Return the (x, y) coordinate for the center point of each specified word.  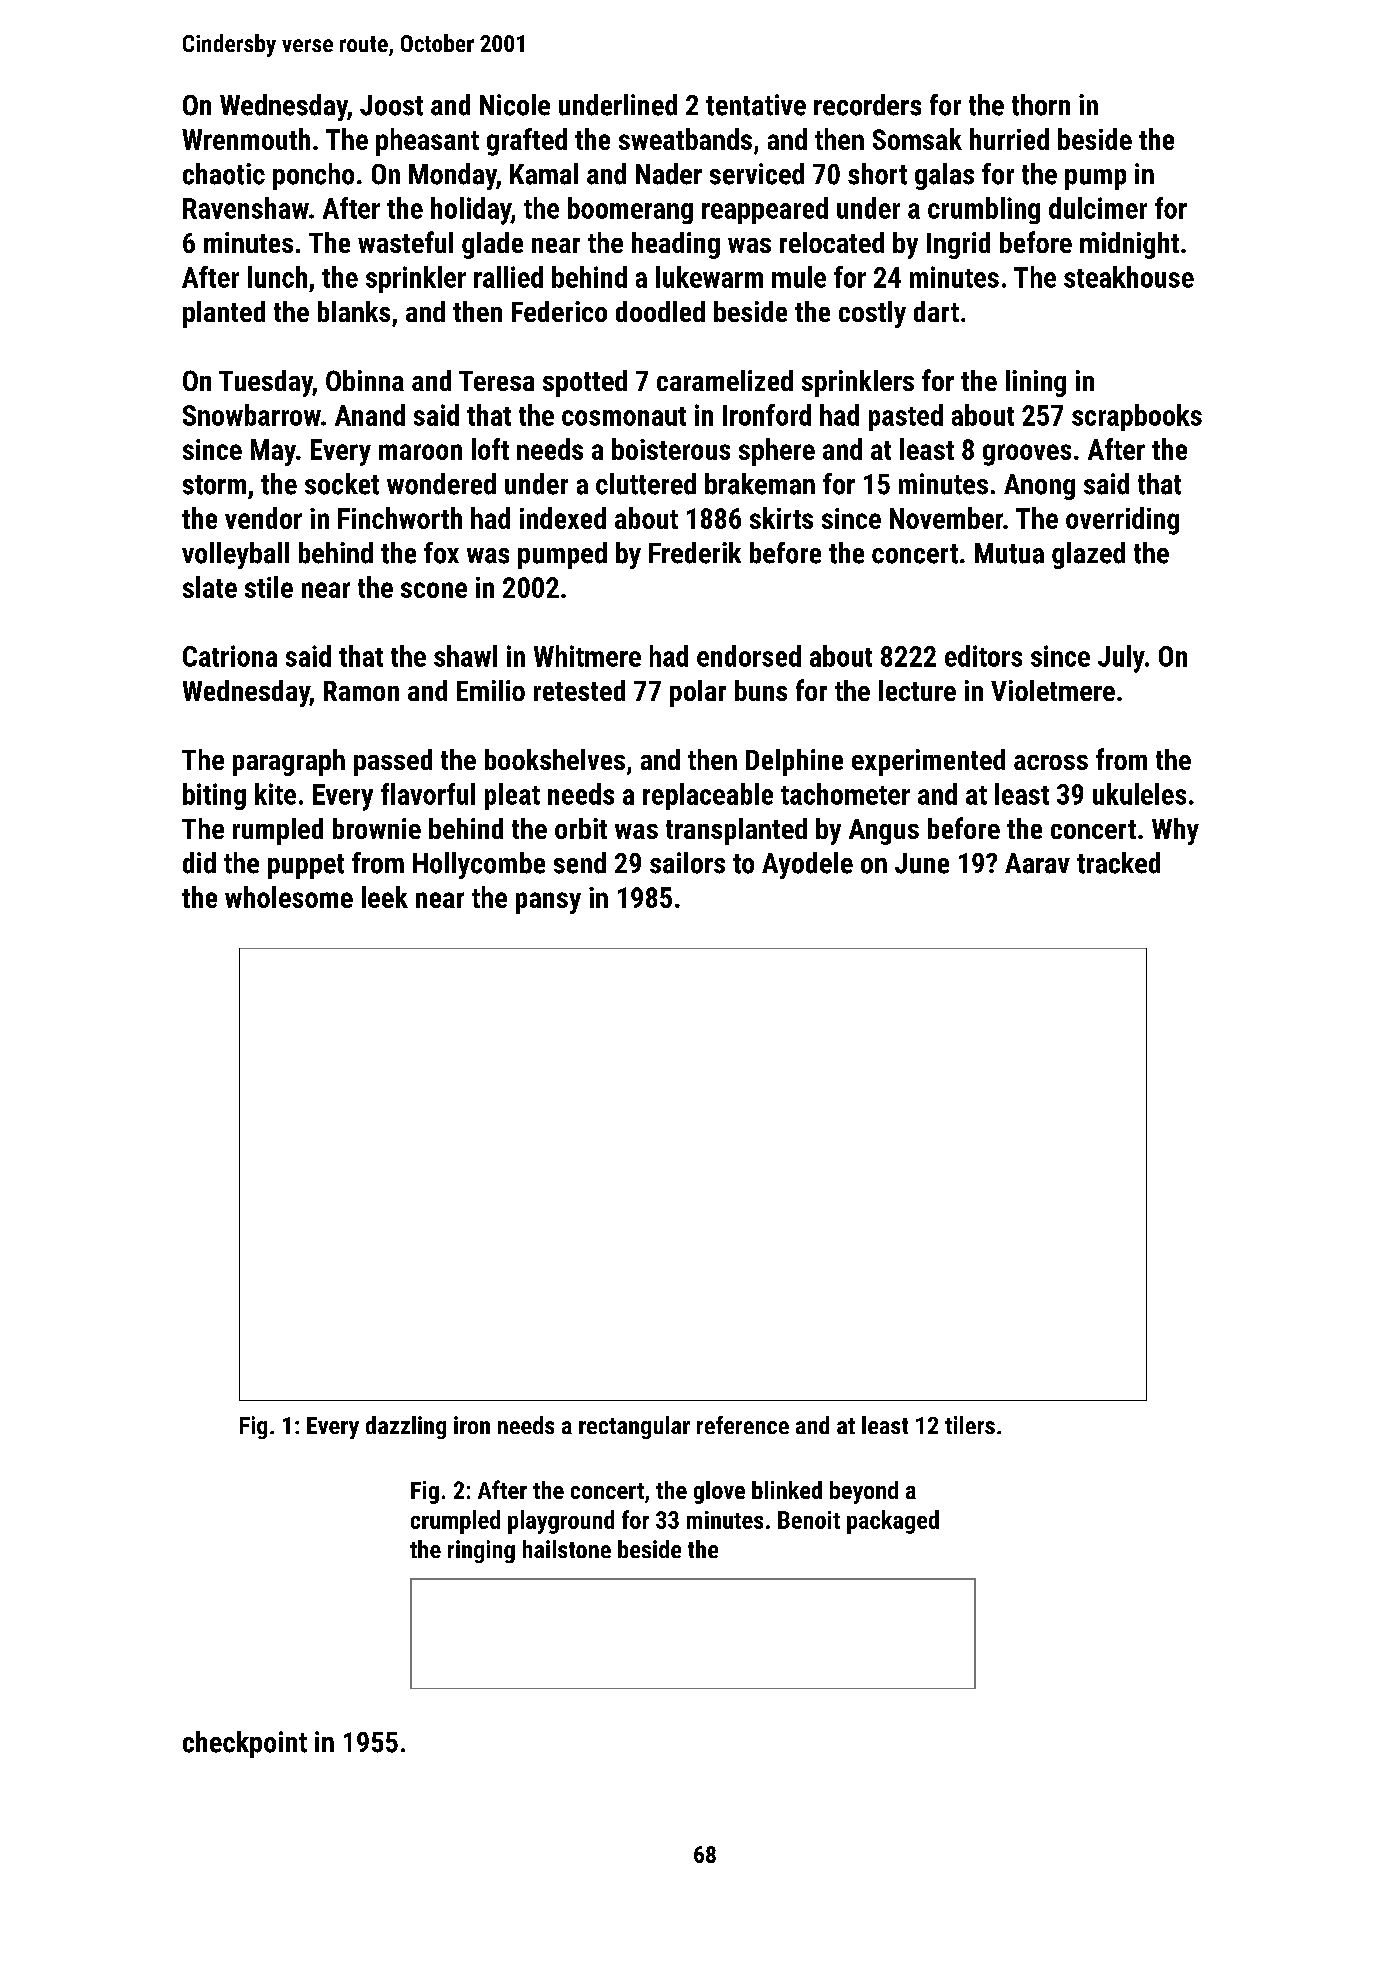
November (946, 518)
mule (799, 277)
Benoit (809, 1520)
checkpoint (245, 1744)
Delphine (794, 762)
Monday (453, 176)
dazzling (406, 1427)
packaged (893, 1522)
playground (561, 1522)
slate (210, 587)
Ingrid (958, 245)
